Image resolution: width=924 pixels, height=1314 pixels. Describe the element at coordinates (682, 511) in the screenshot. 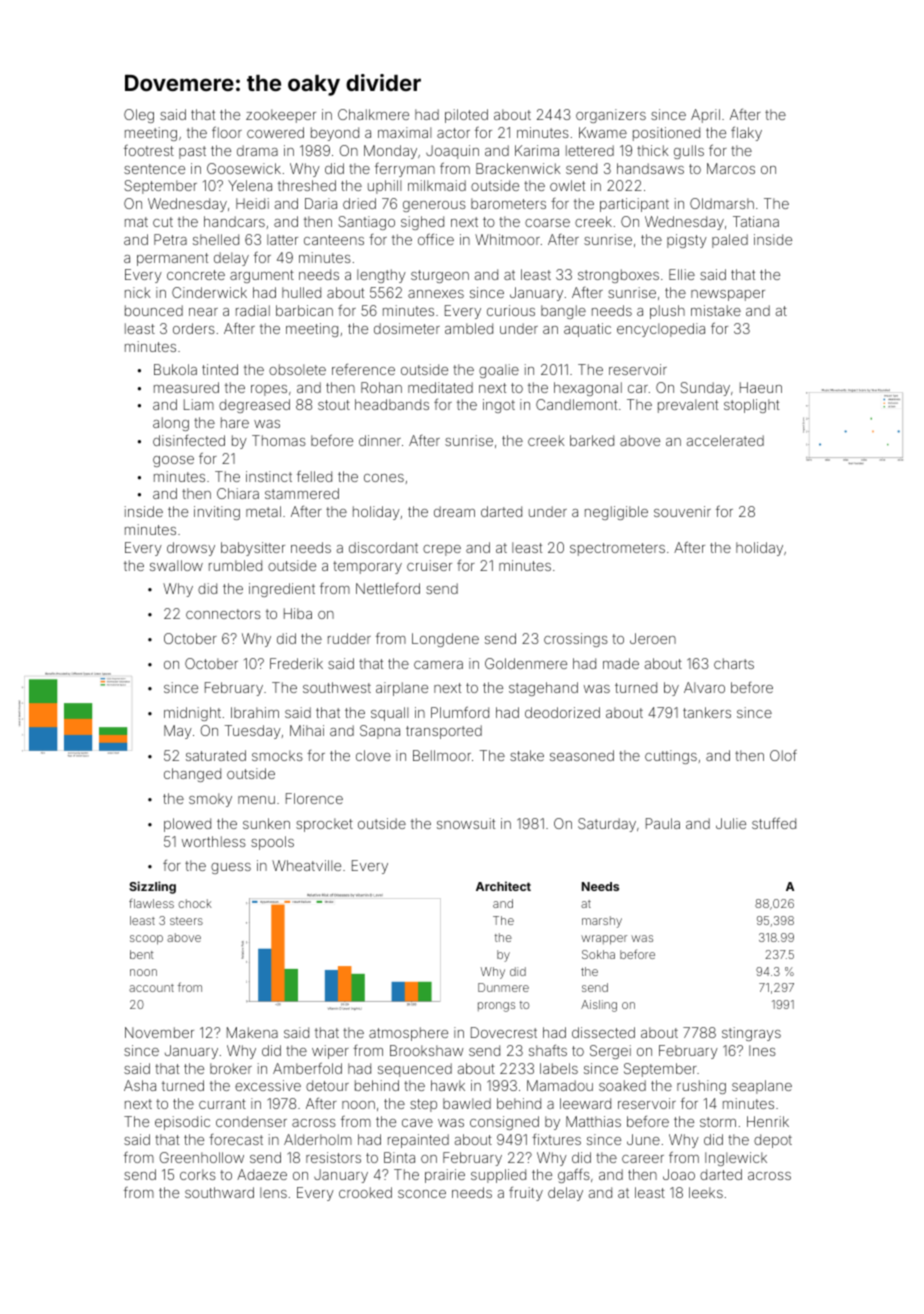

I see `souvenir` at that location.
